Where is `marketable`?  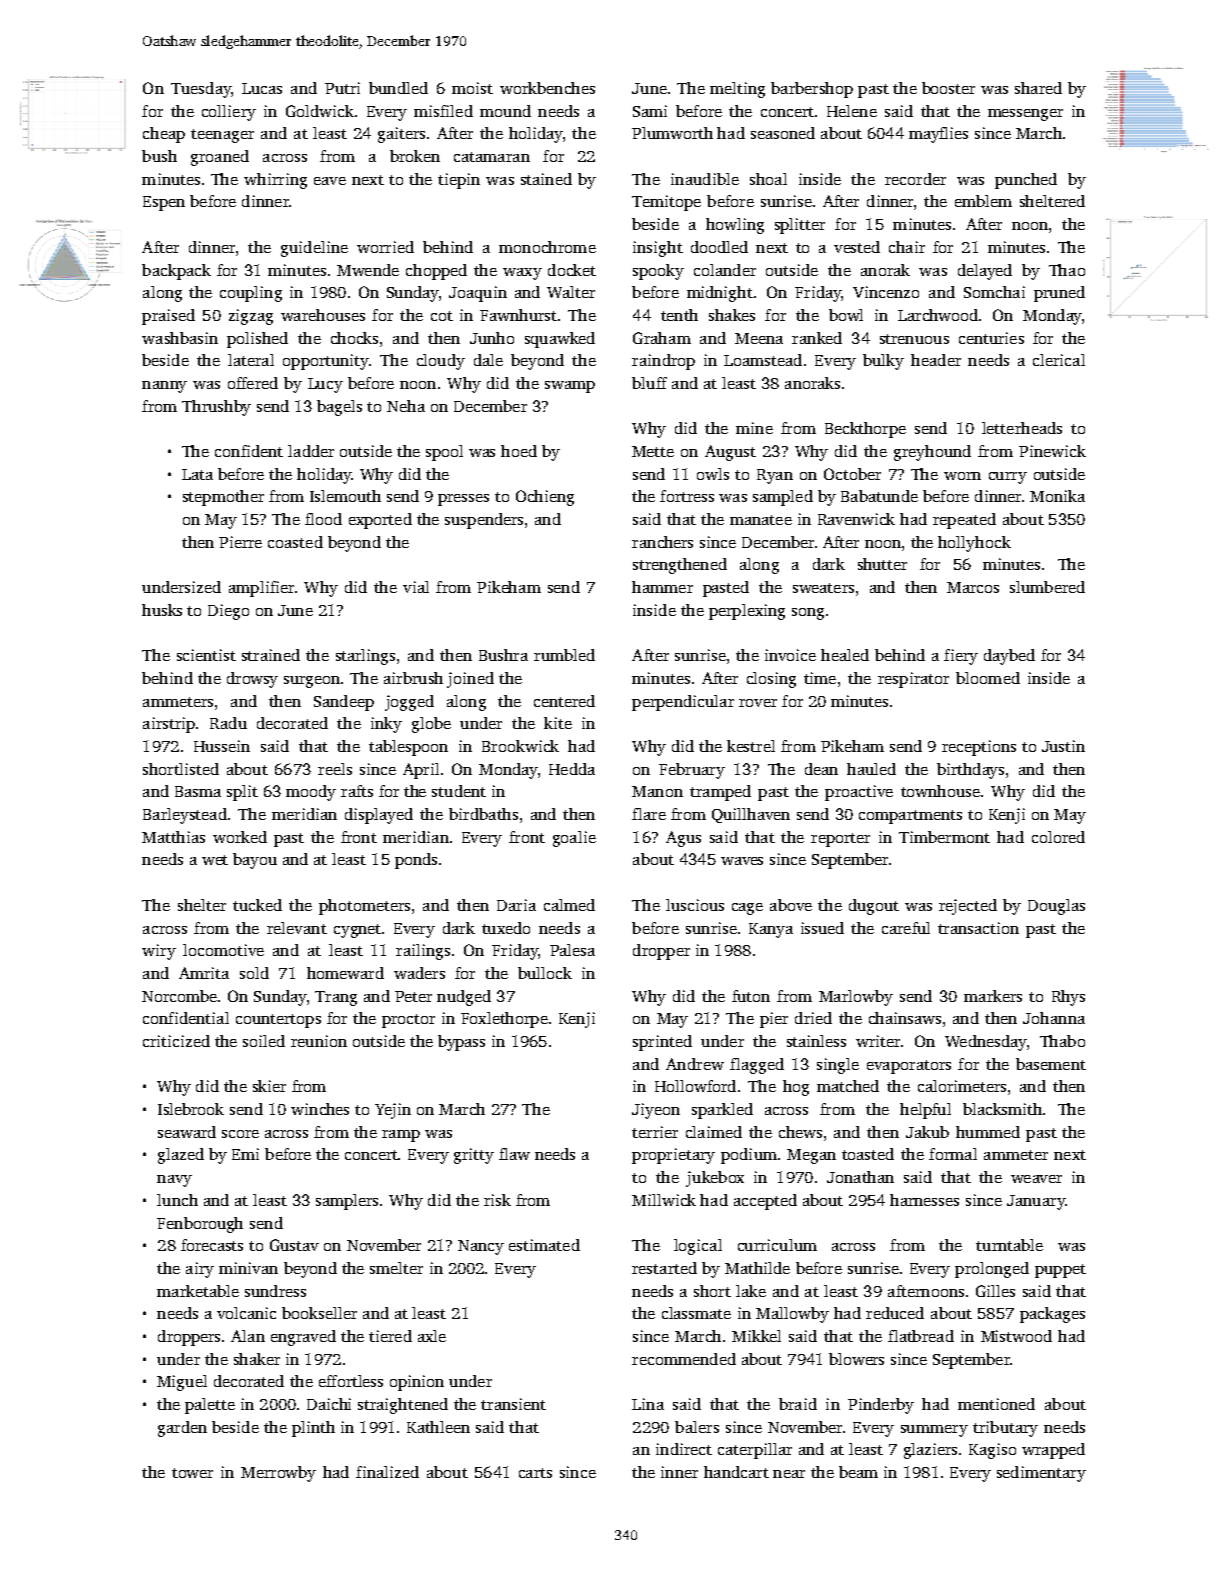 marketable is located at coordinates (198, 1291).
